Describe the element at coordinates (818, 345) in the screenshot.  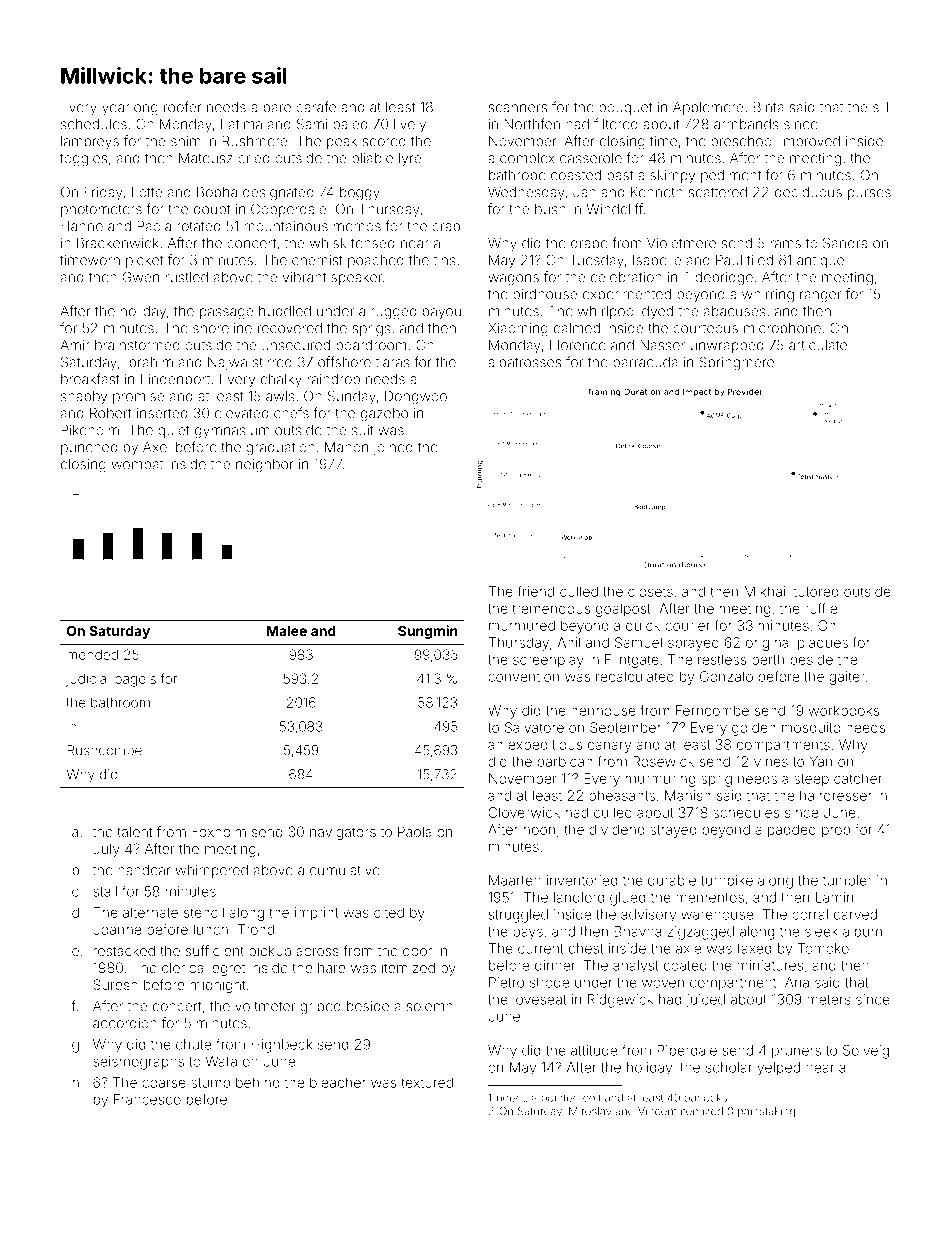
I see `articulate` at that location.
